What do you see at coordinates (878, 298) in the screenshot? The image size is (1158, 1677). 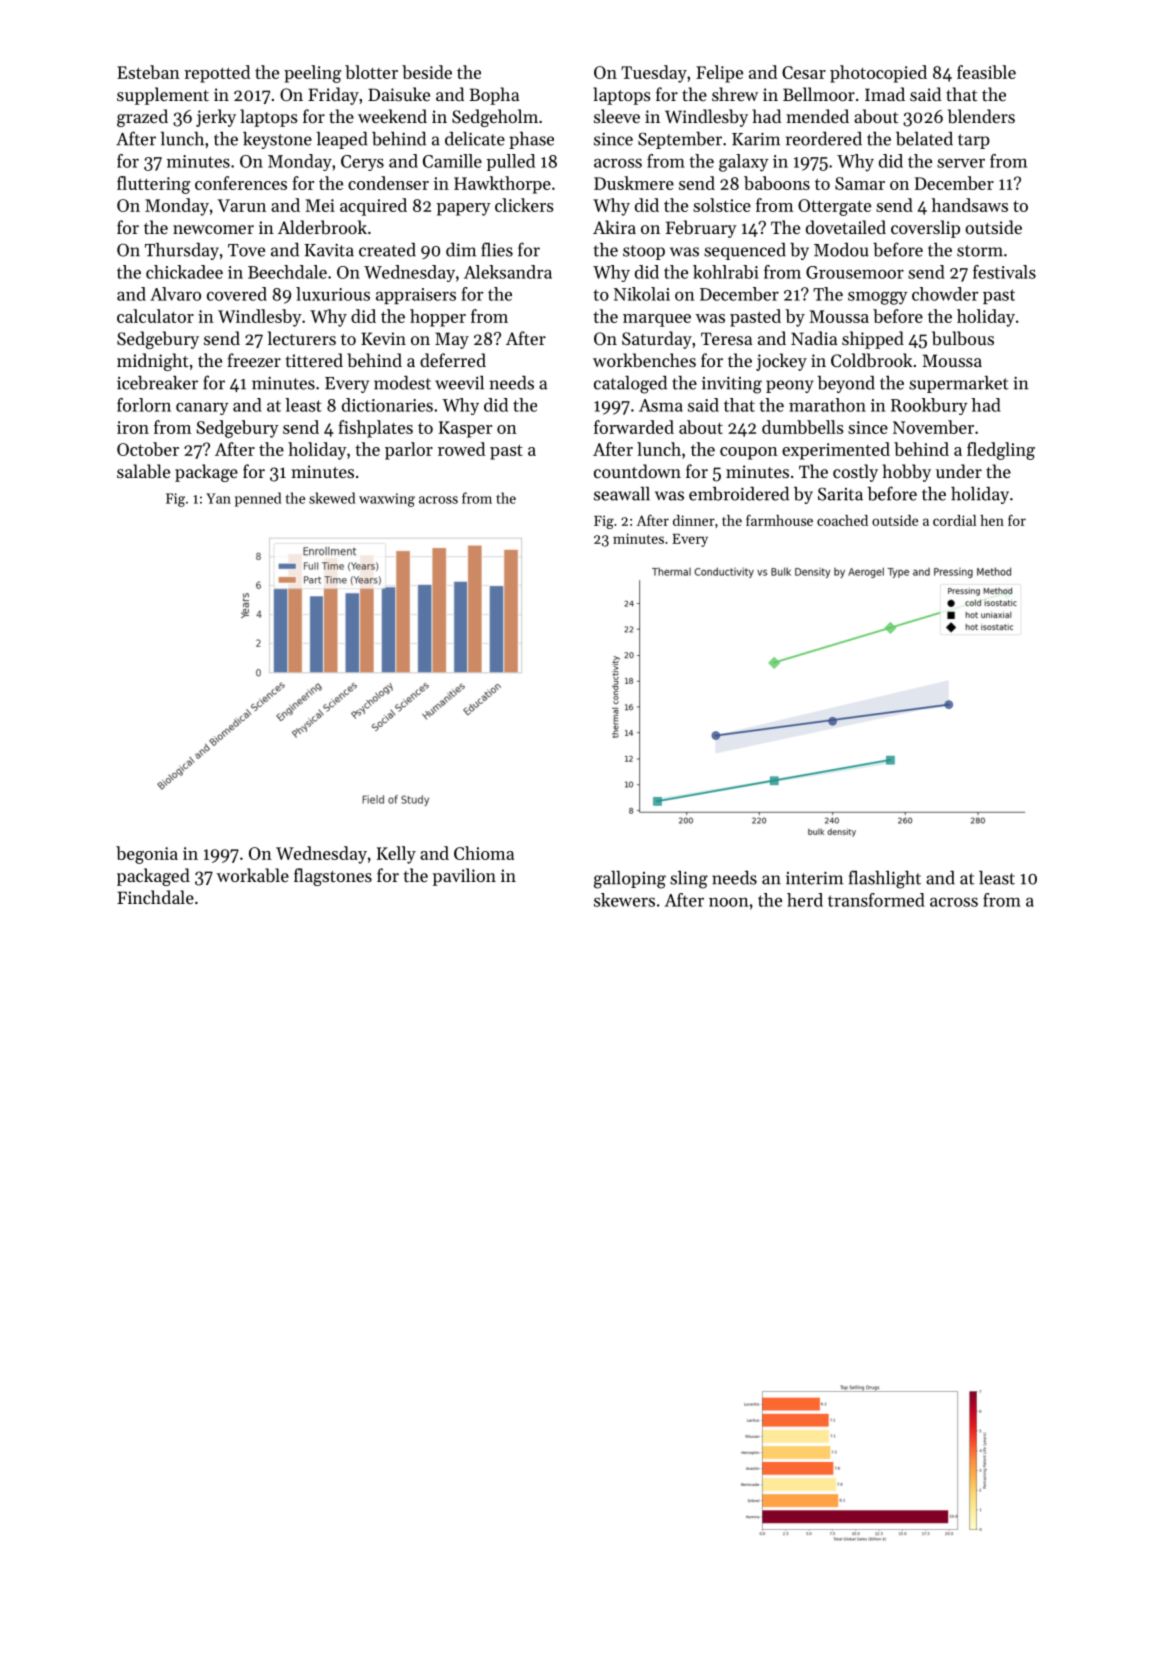 I see `smoggy` at bounding box center [878, 298].
